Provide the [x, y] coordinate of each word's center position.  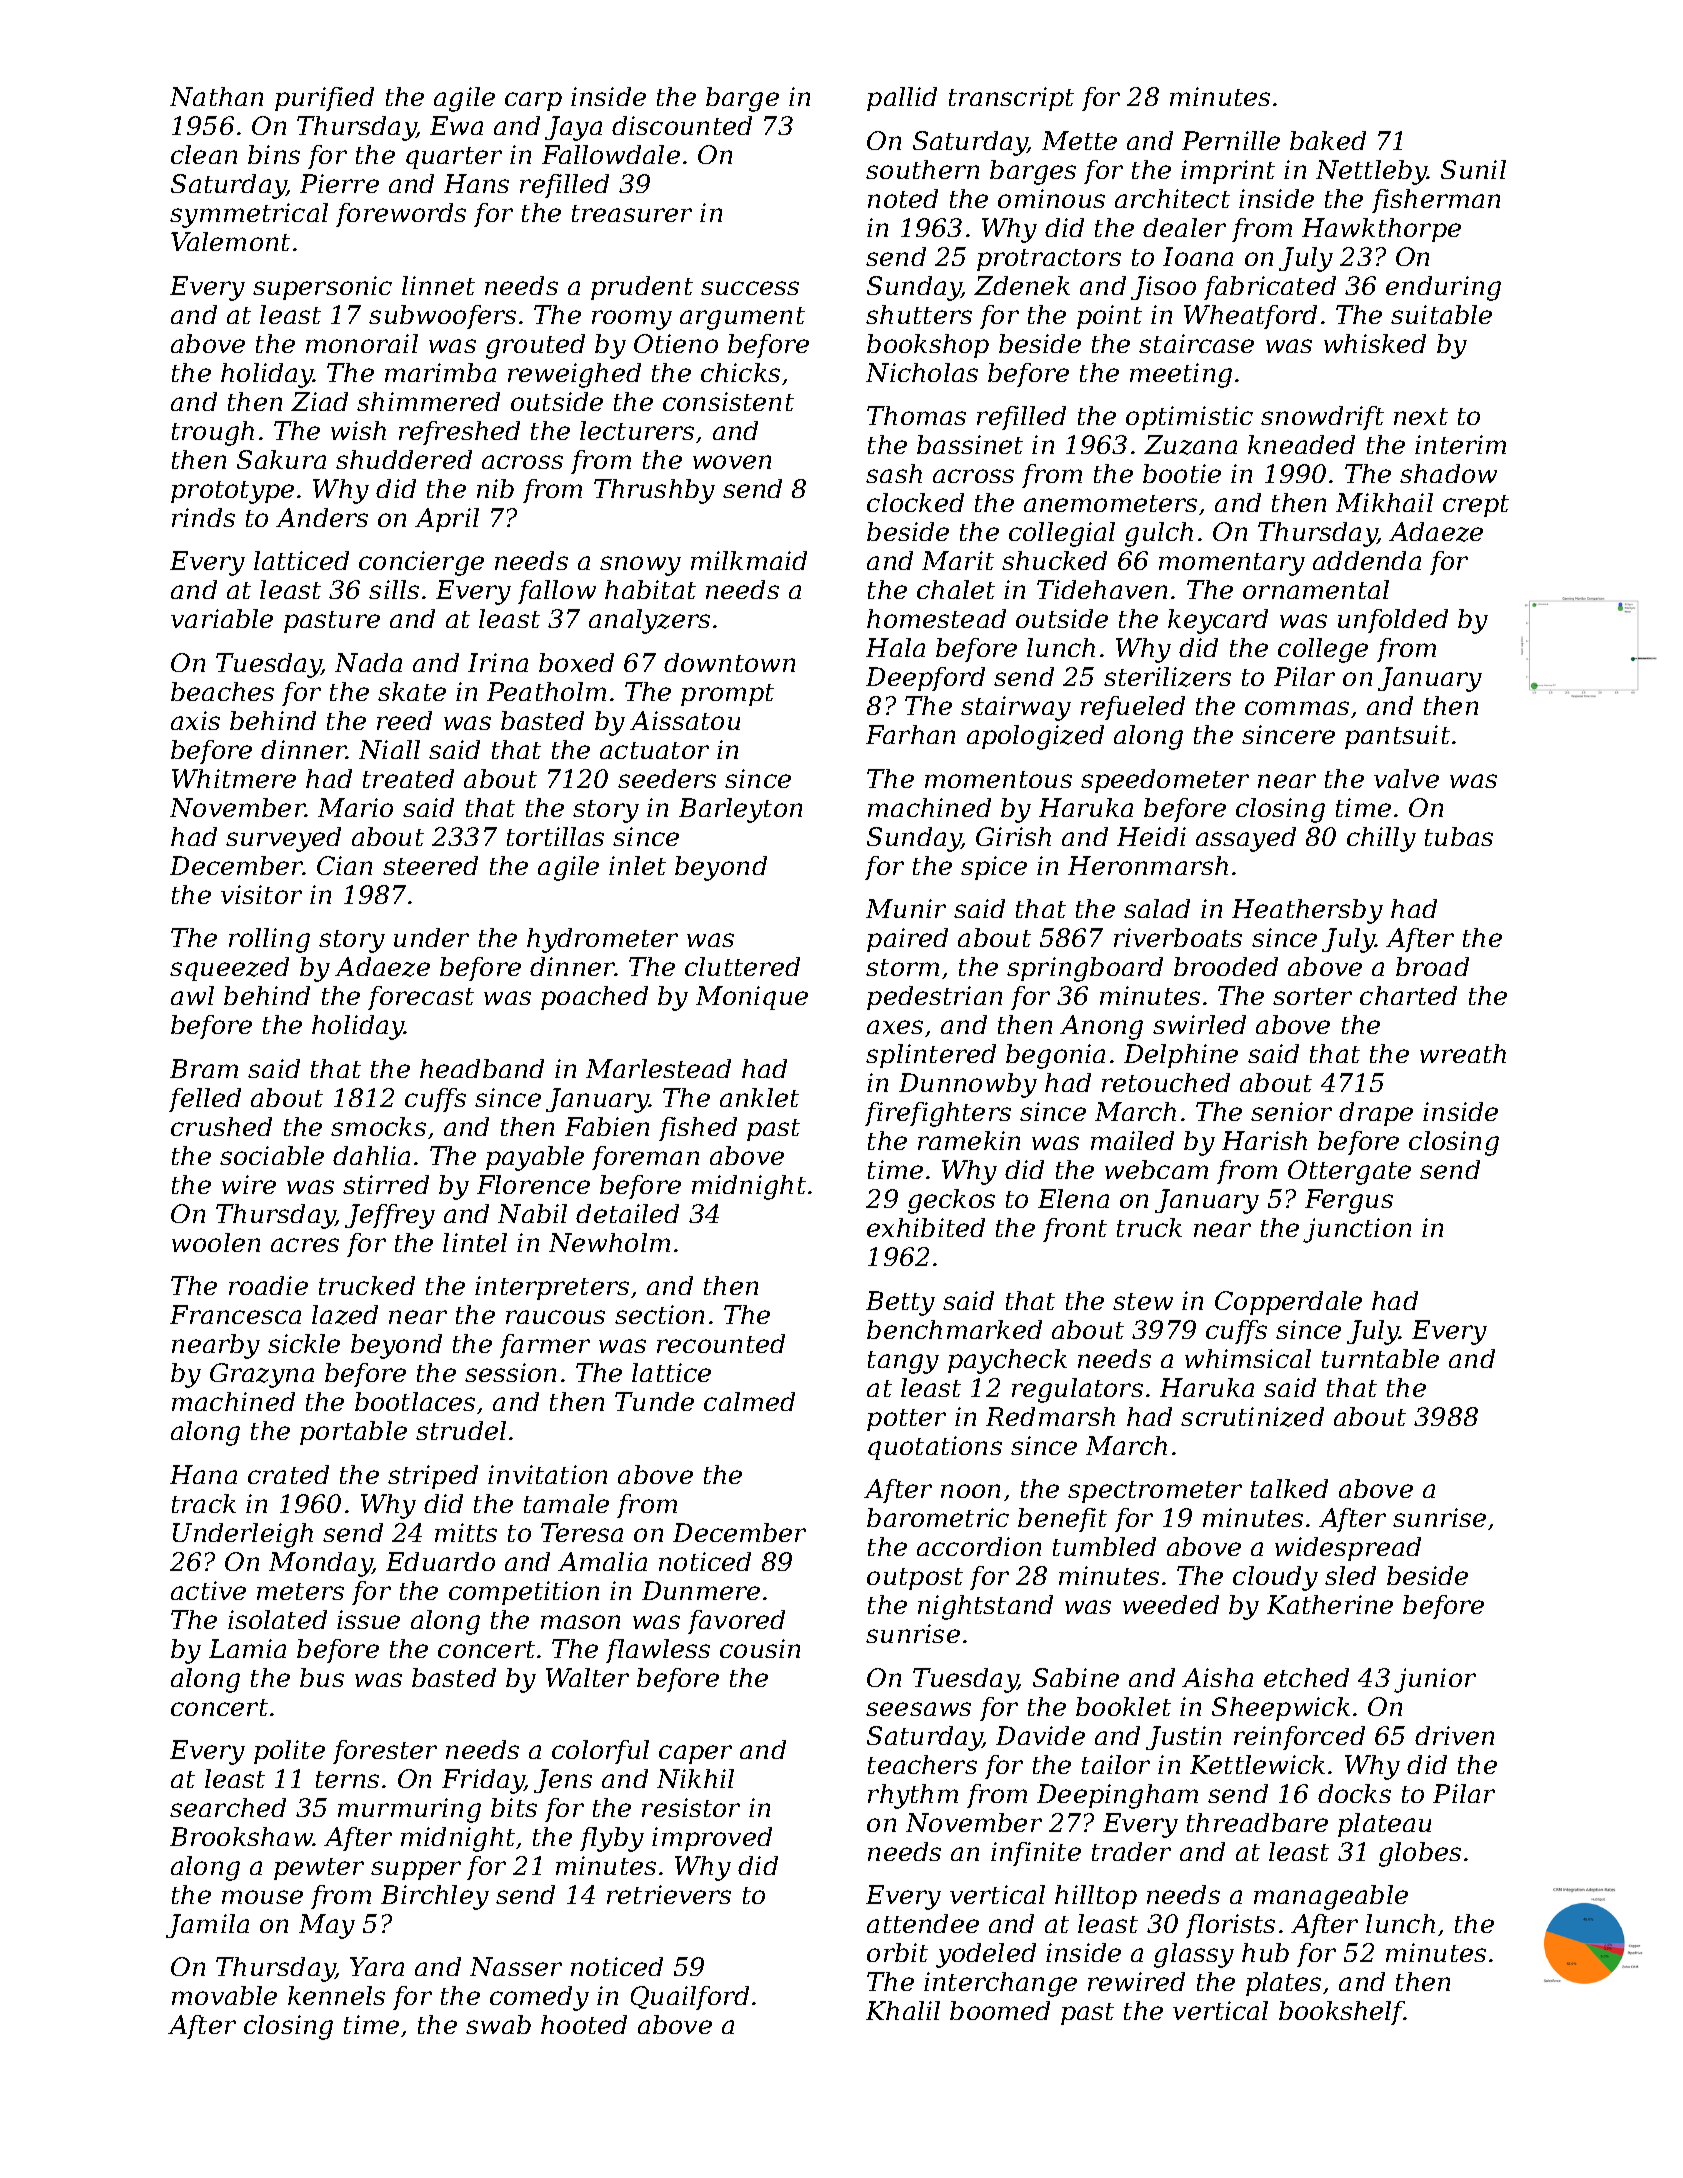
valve [1406, 778]
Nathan [216, 96]
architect [1172, 198]
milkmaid [749, 560]
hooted [584, 2024]
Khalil [903, 2010]
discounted [682, 125]
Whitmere [234, 778]
